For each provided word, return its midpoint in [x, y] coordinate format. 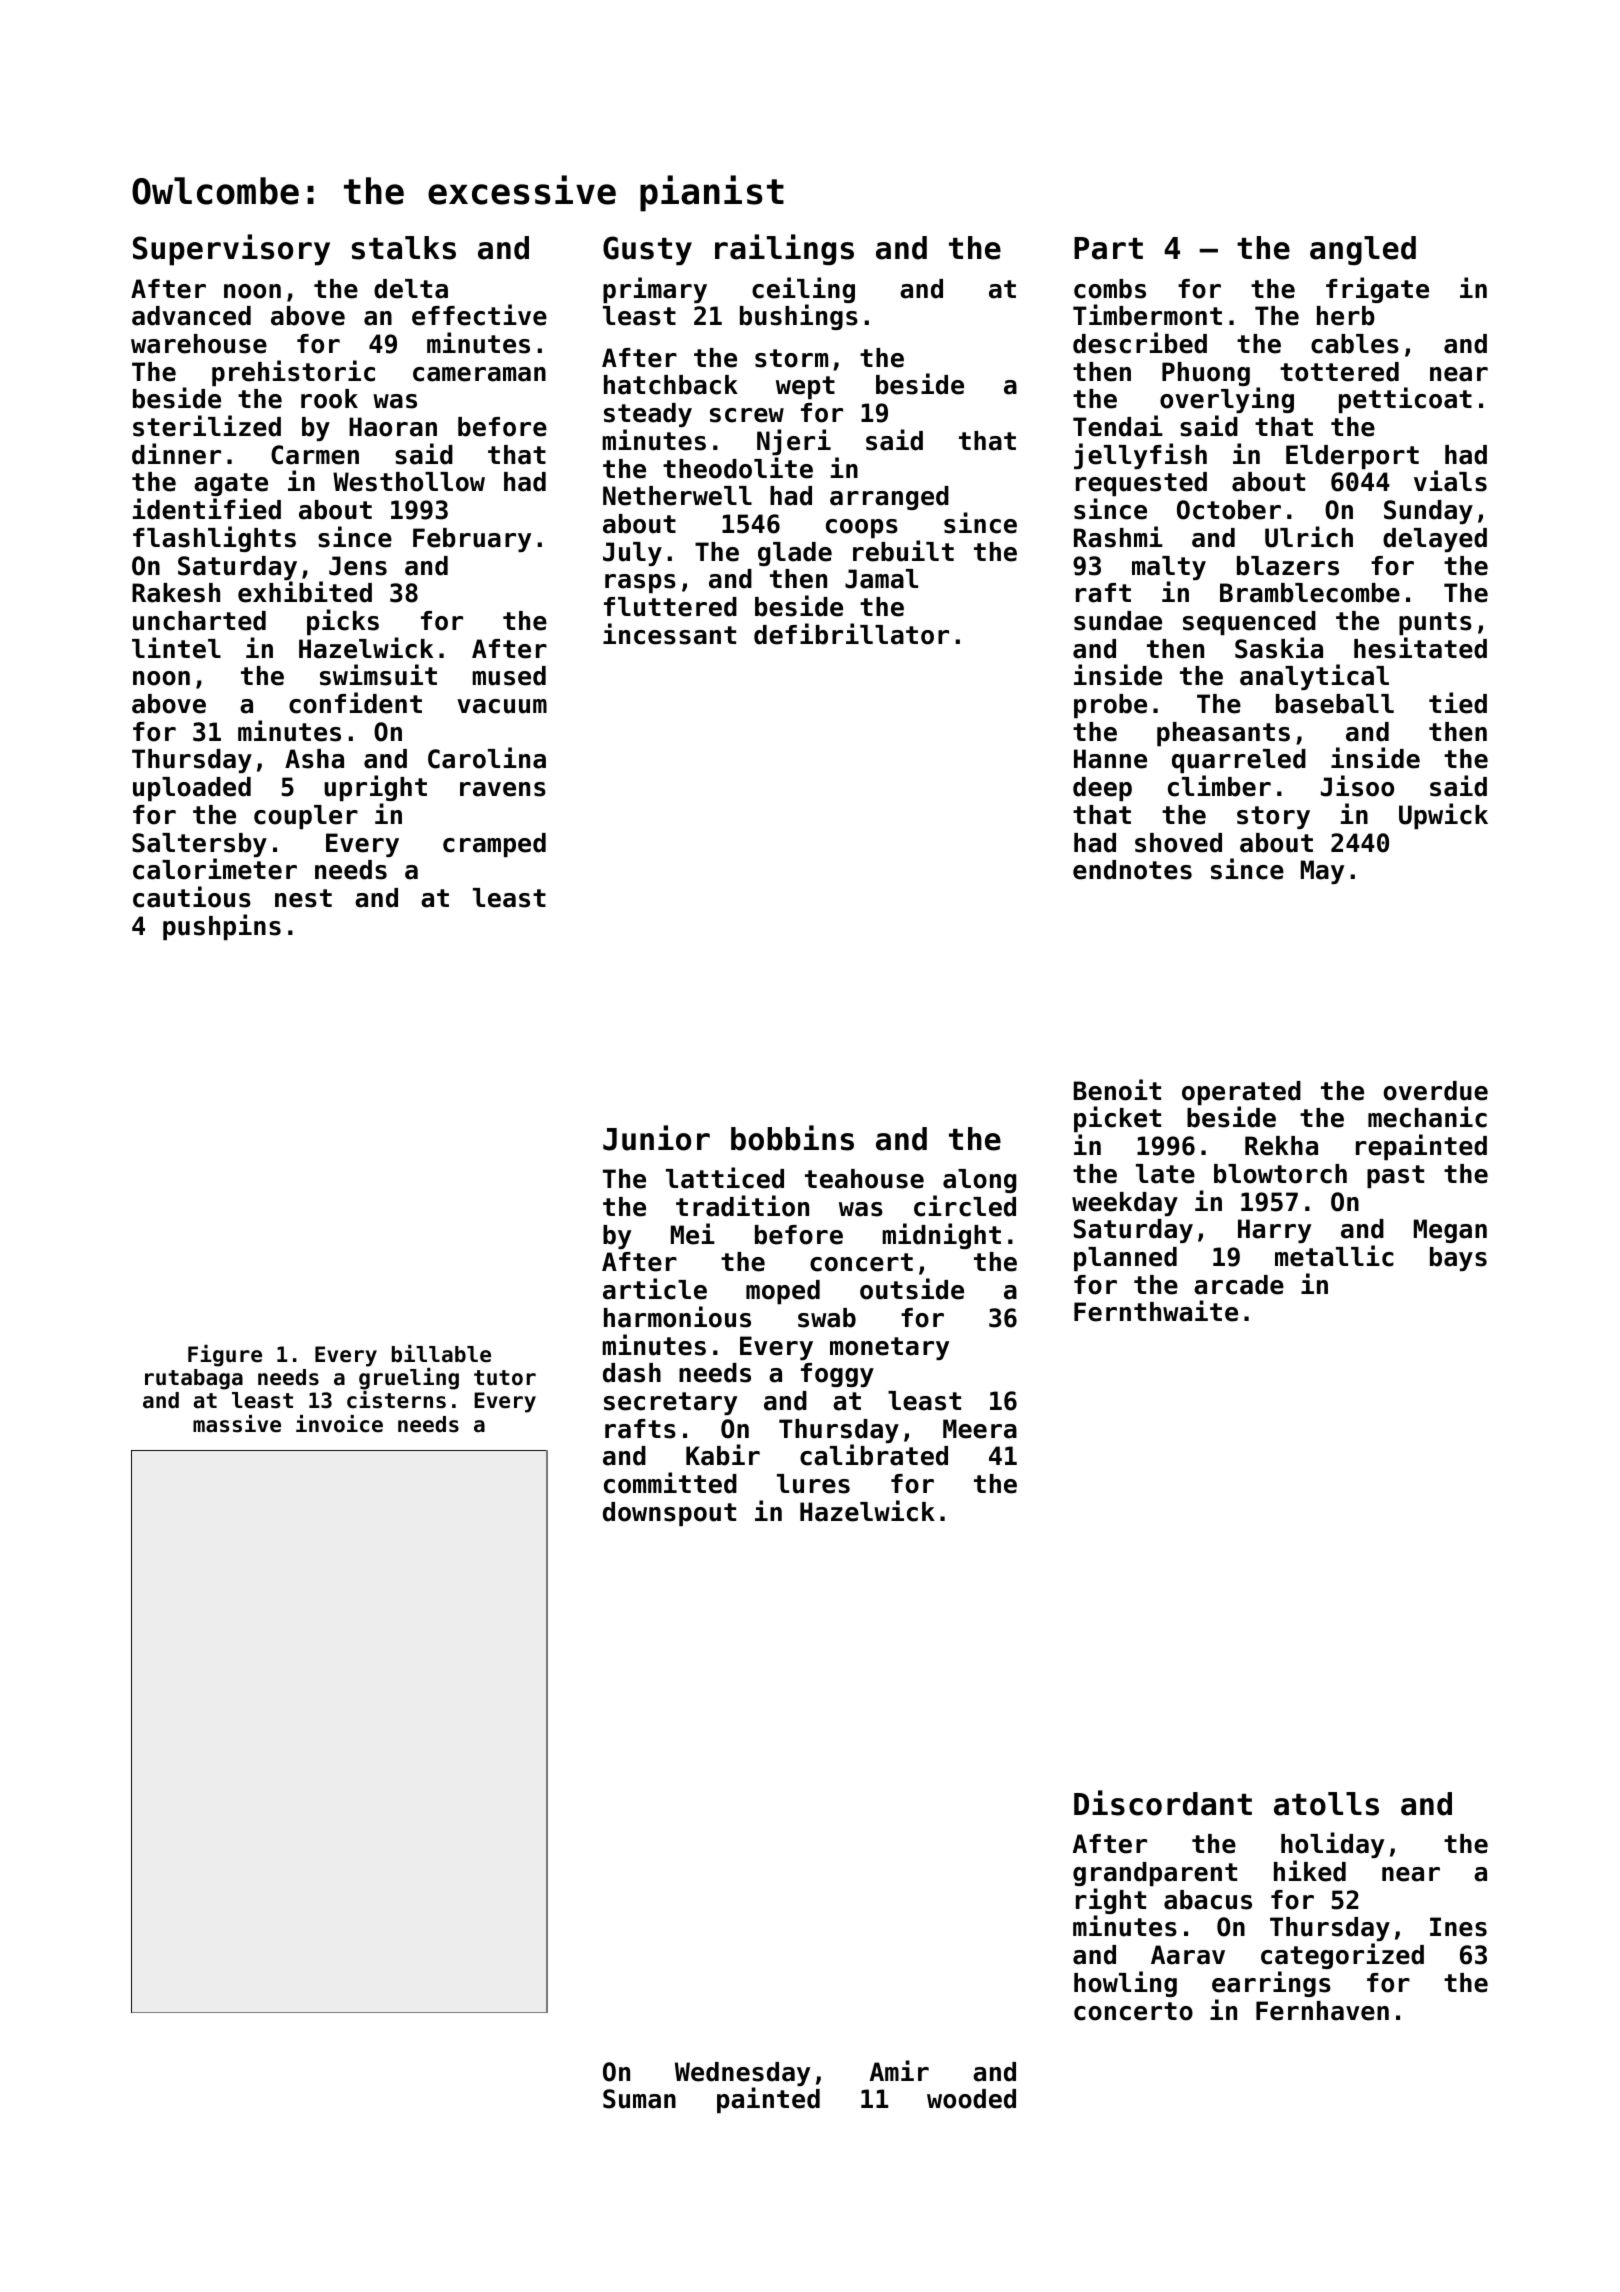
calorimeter [215, 869]
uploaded [192, 789]
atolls [1326, 1804]
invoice [339, 1424]
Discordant [1163, 1803]
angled [1363, 250]
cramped [494, 845]
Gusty [647, 251]
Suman [639, 2099]
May [1322, 872]
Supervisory [231, 250]
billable [441, 1354]
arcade [1239, 1285]
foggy [837, 1375]
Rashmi [1118, 537]
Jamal [881, 579]
